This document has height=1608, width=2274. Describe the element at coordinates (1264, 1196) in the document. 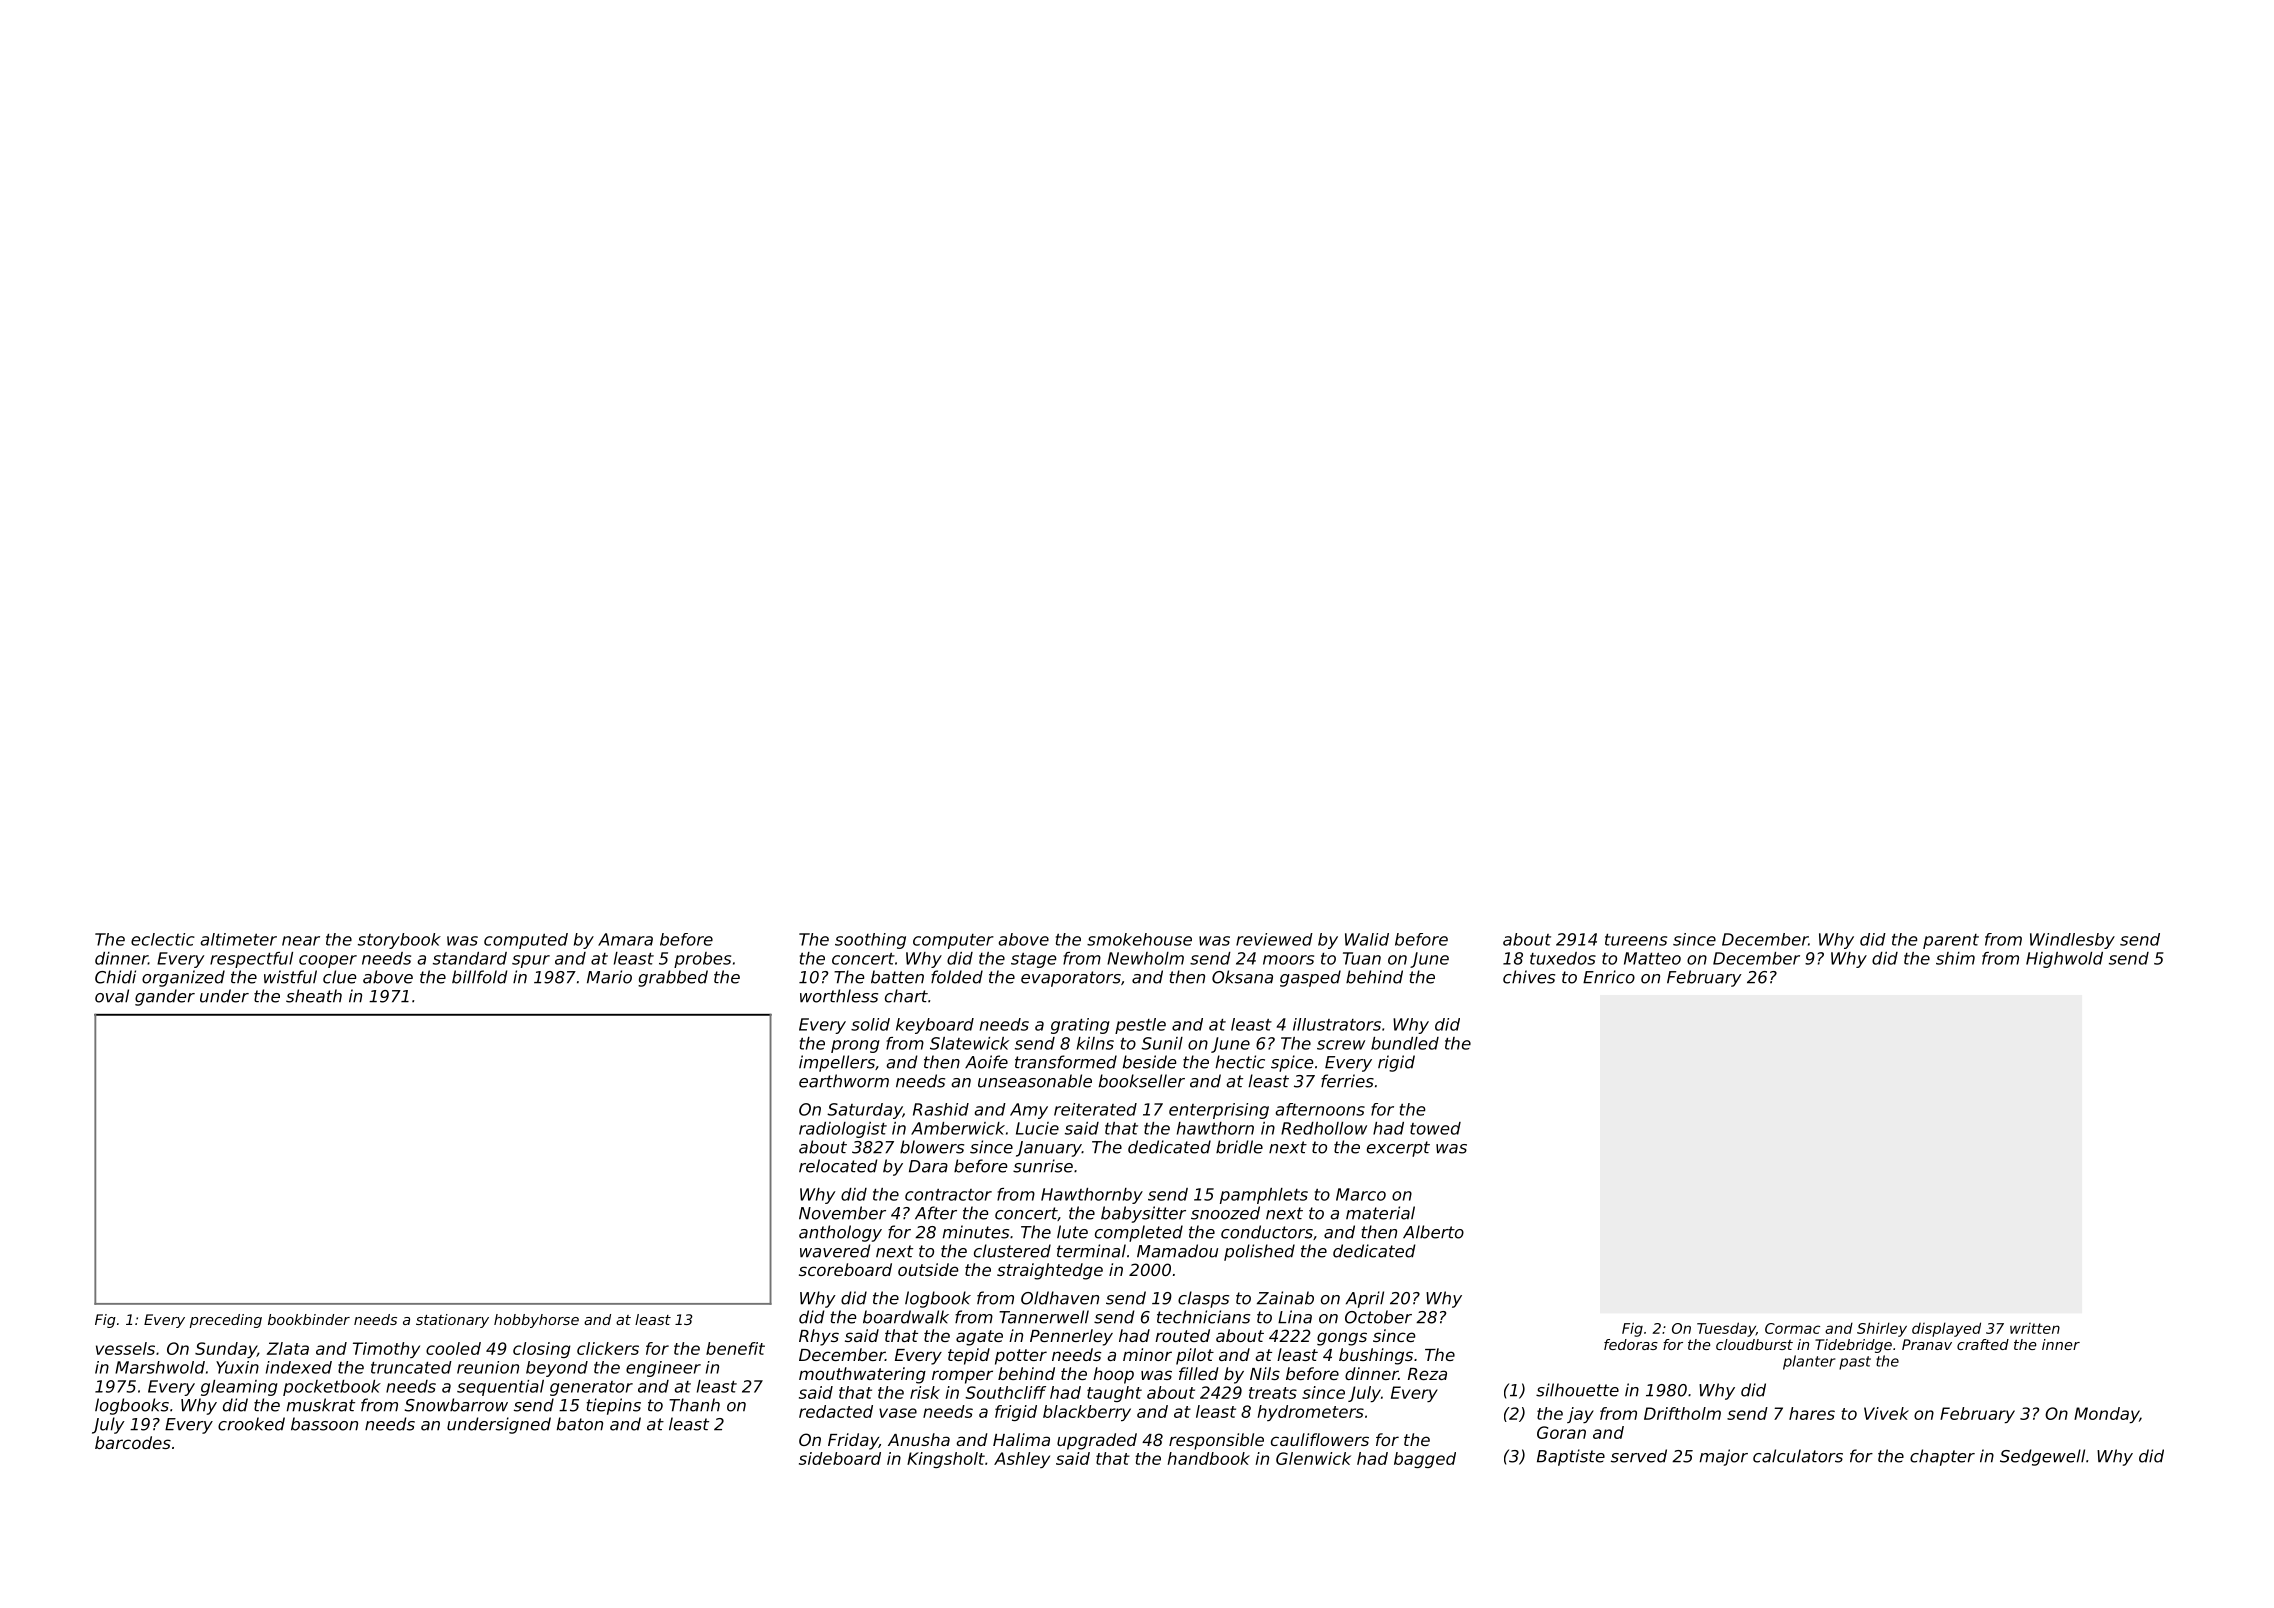

I see `pamphlets` at that location.
